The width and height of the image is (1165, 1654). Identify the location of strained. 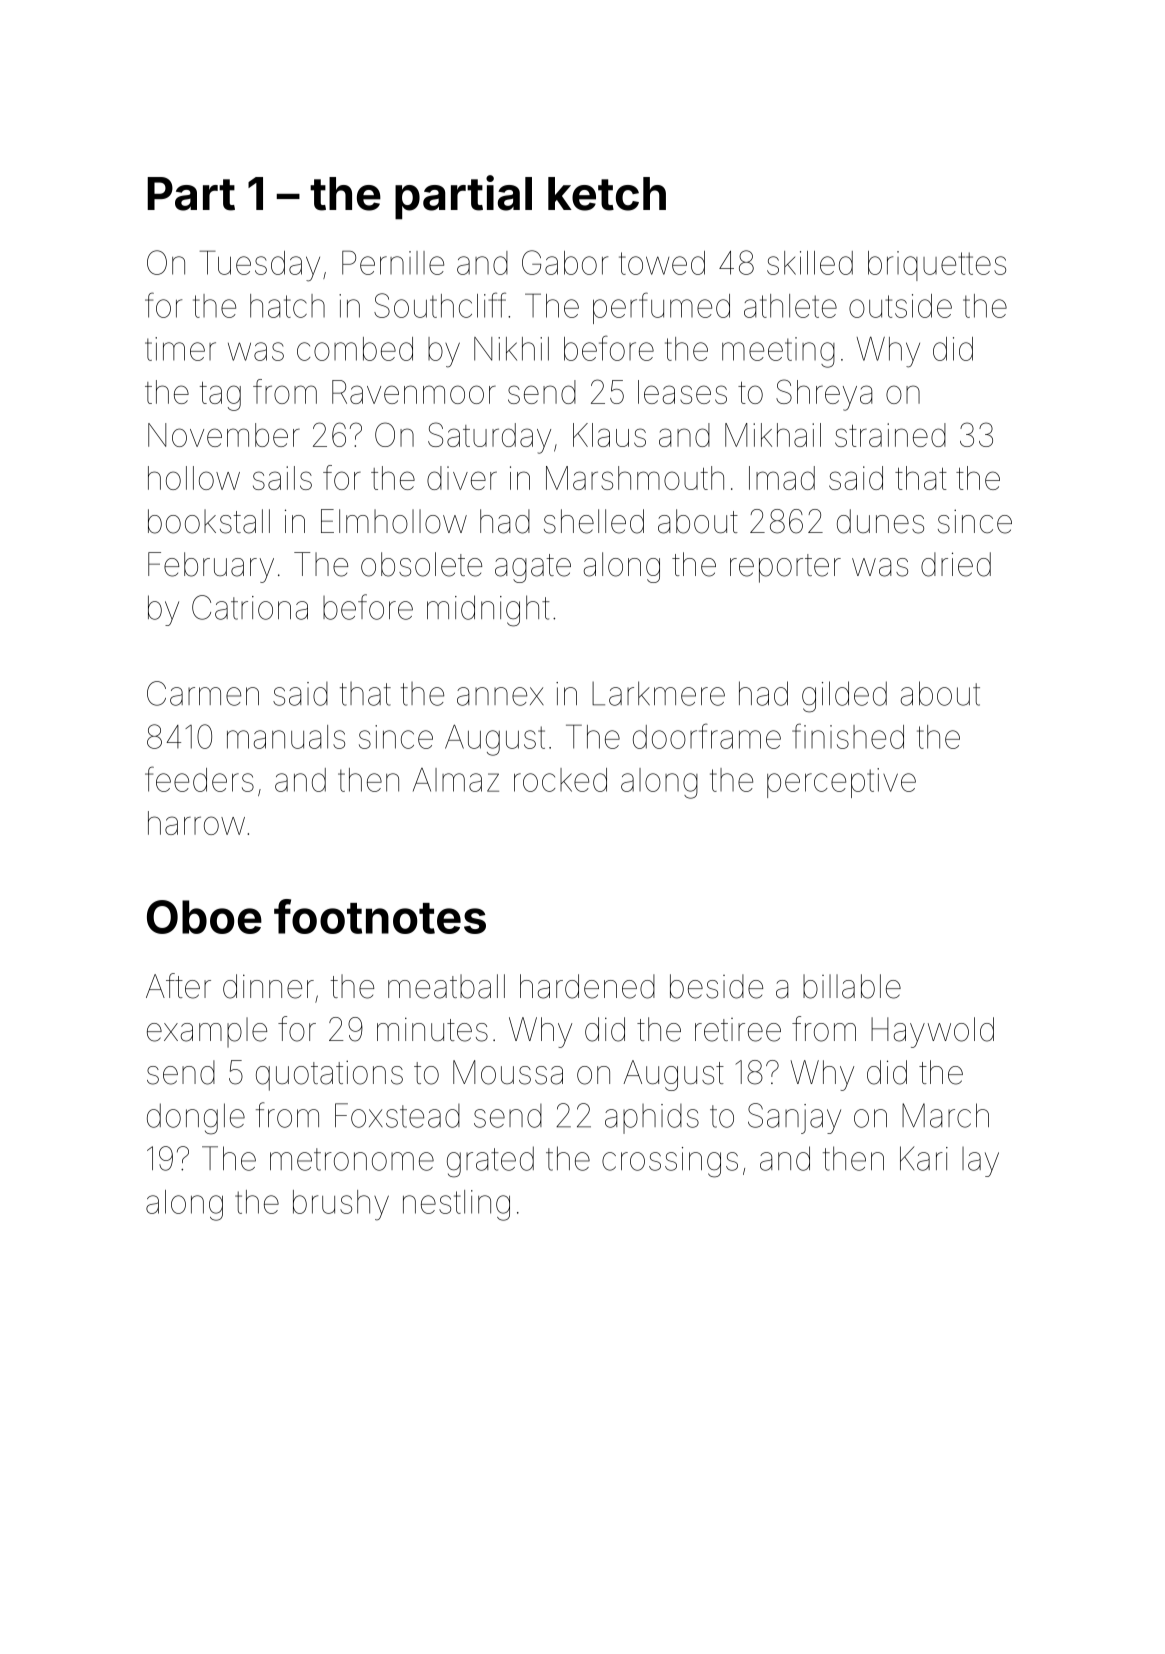
(890, 435).
